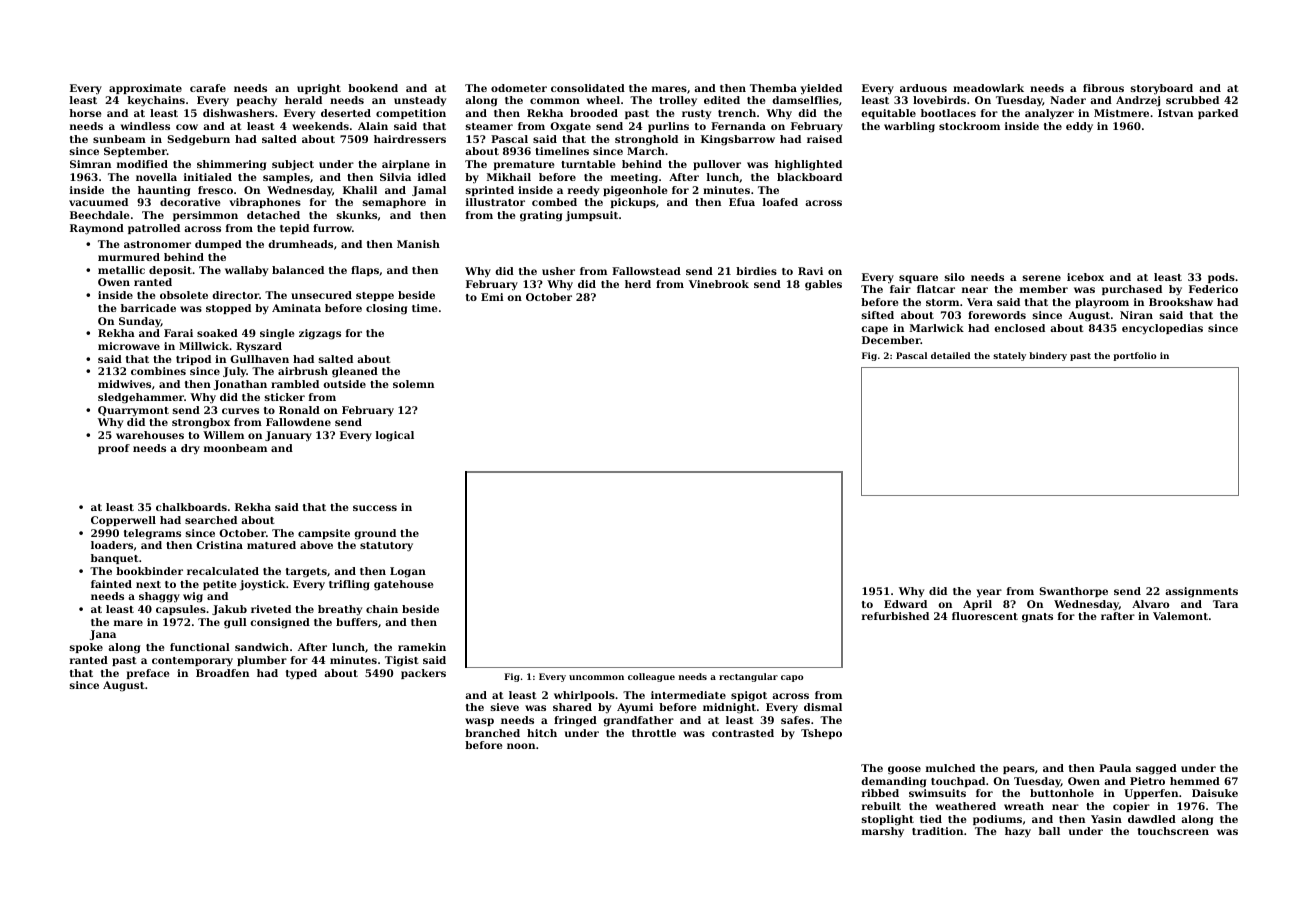  I want to click on gnats, so click(1037, 618).
